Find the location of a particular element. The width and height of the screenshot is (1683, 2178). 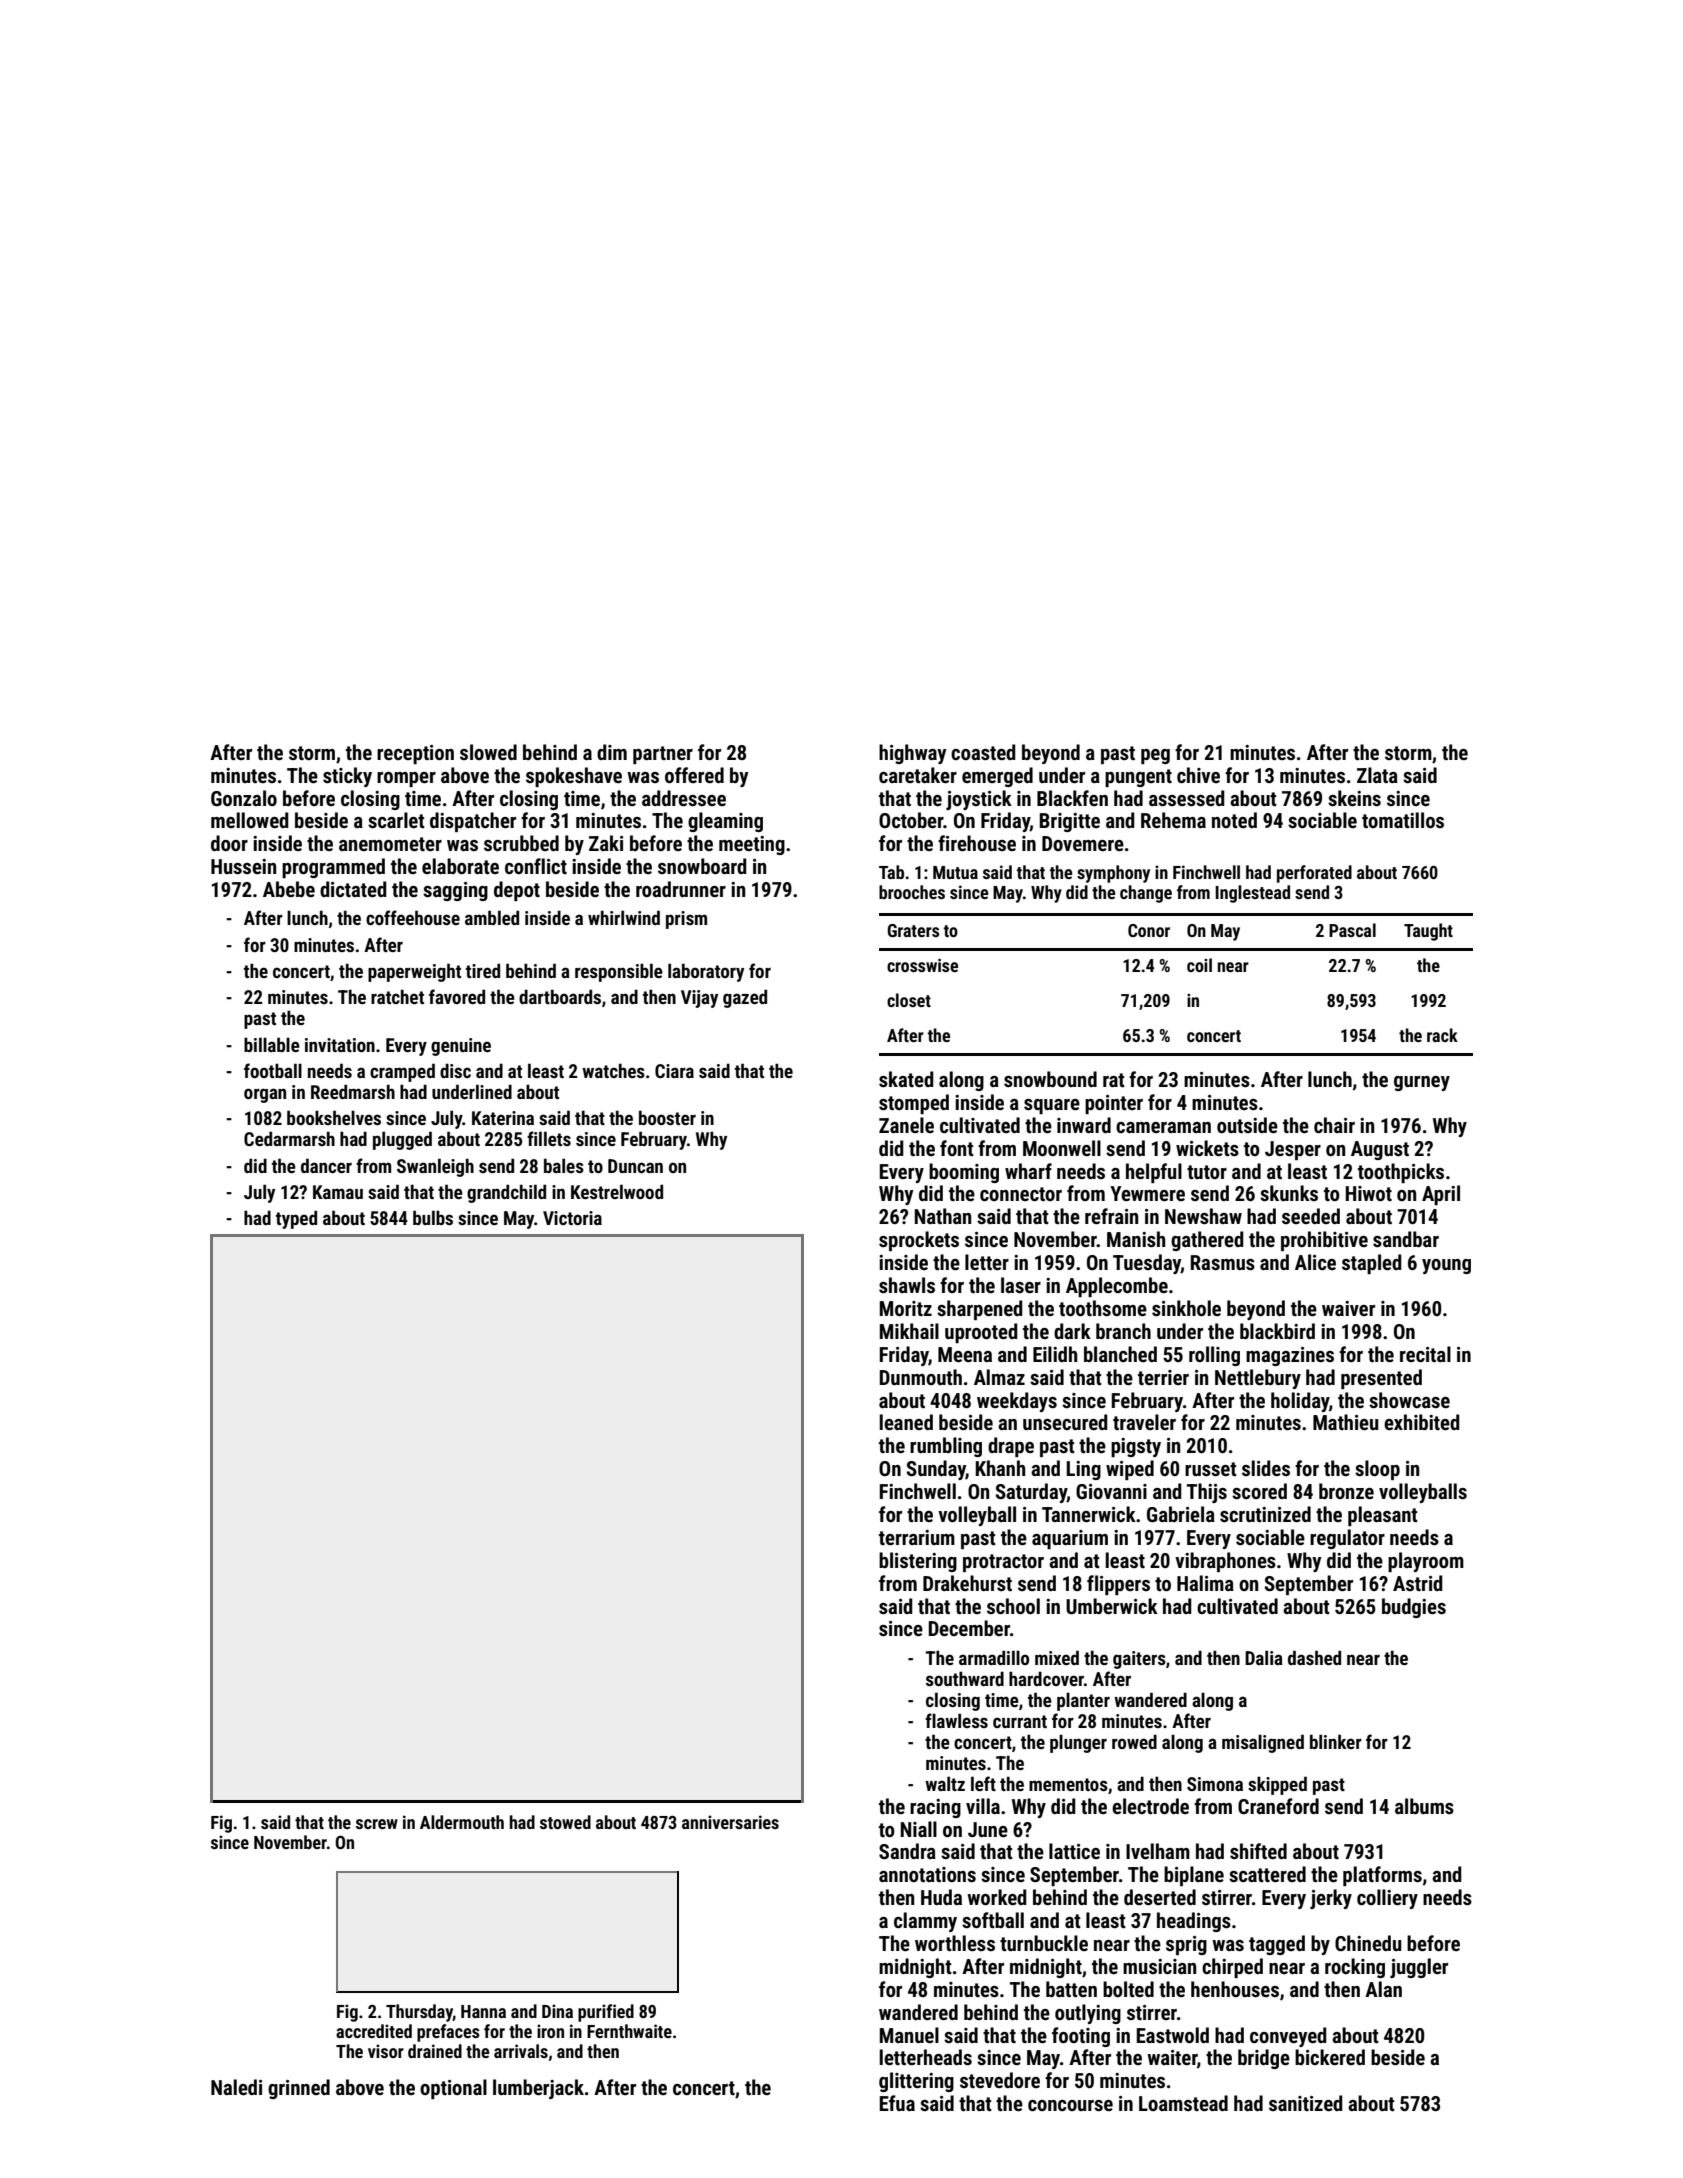

skeins is located at coordinates (1354, 798).
